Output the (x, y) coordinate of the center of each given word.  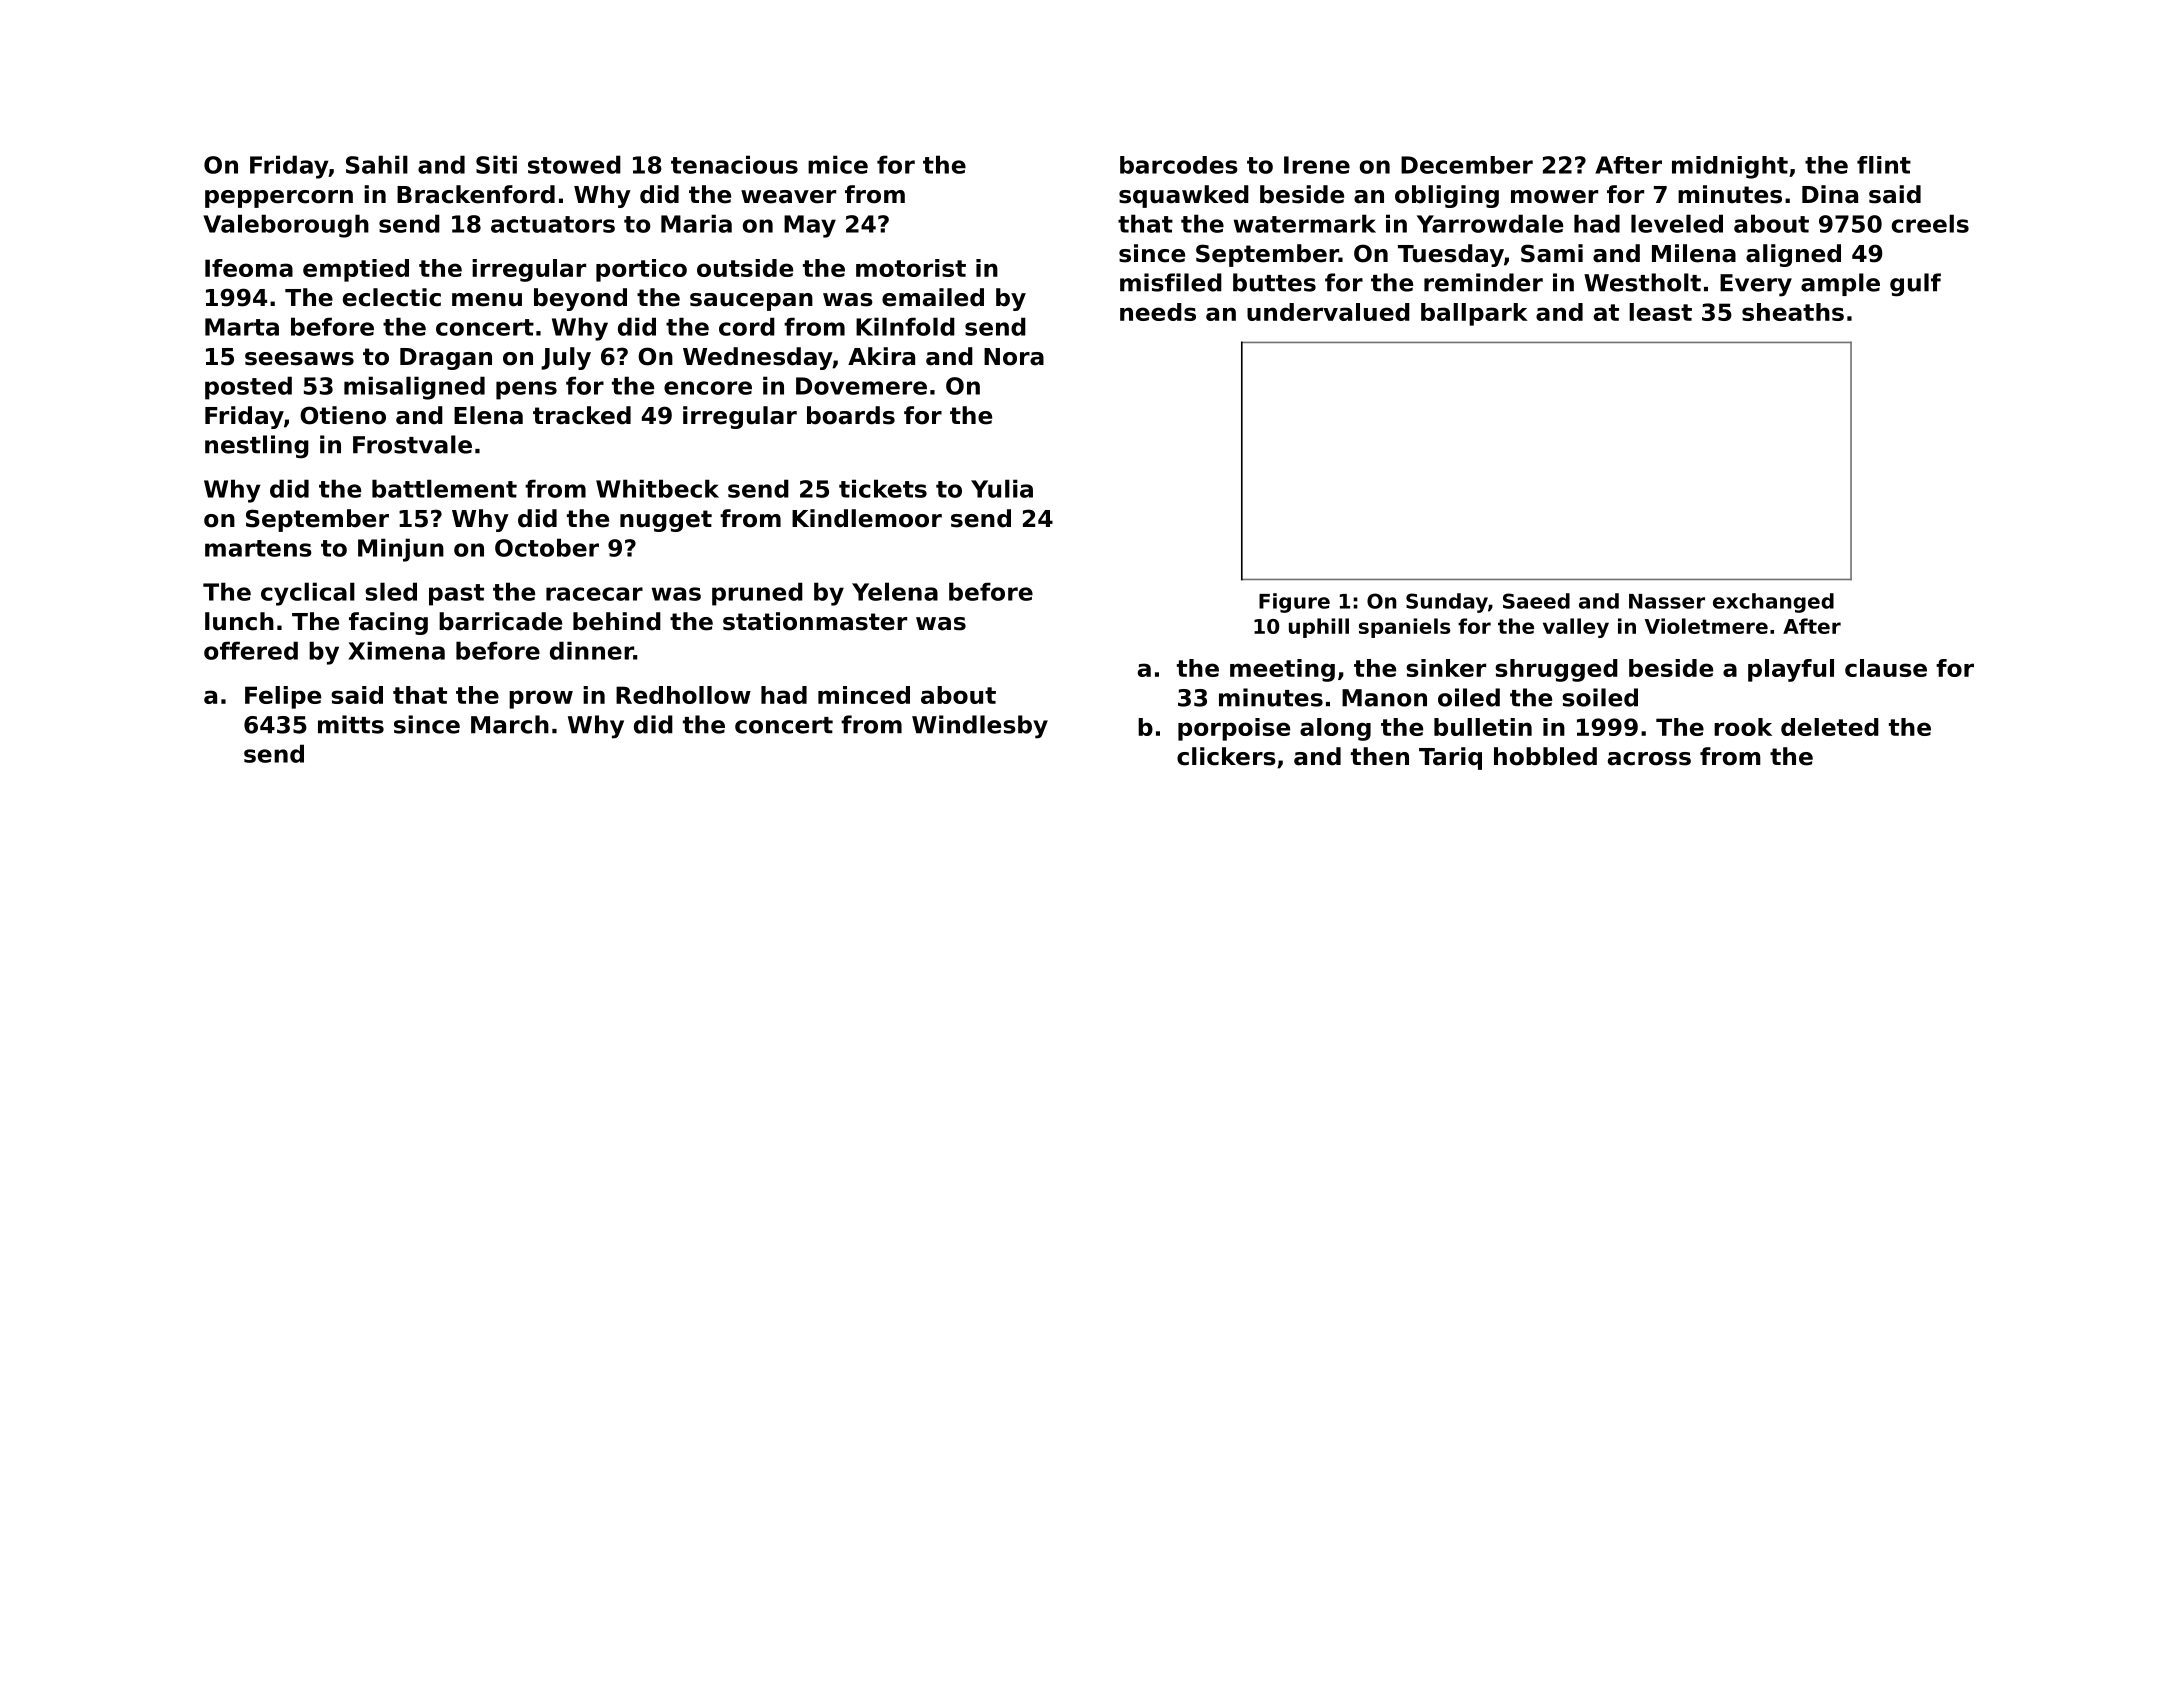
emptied (356, 270)
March (510, 724)
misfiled (1171, 282)
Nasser (1667, 601)
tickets (883, 488)
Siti (496, 164)
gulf (1915, 285)
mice (838, 164)
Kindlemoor (867, 518)
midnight (1730, 167)
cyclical (308, 594)
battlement (444, 488)
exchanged (1773, 603)
